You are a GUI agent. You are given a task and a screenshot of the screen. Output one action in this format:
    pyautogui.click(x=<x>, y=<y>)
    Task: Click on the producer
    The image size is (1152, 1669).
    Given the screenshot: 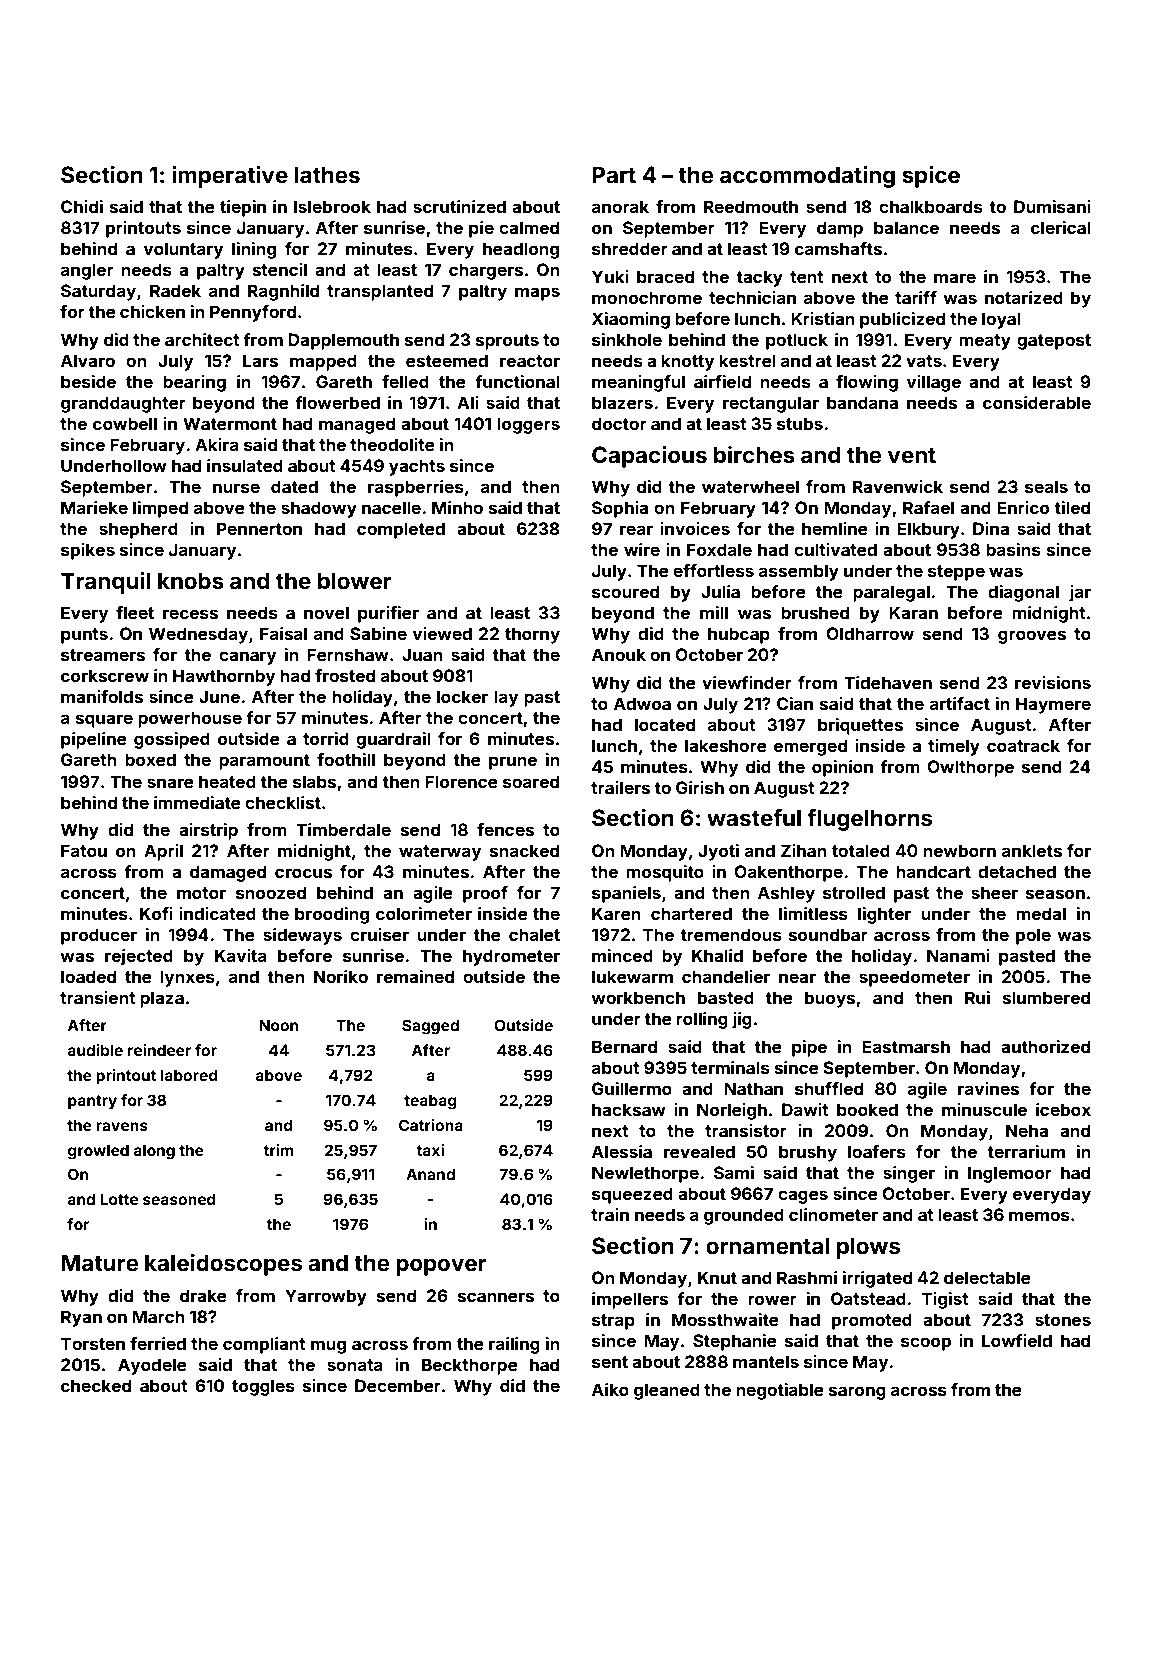 What is the action you would take?
    pyautogui.click(x=99, y=936)
